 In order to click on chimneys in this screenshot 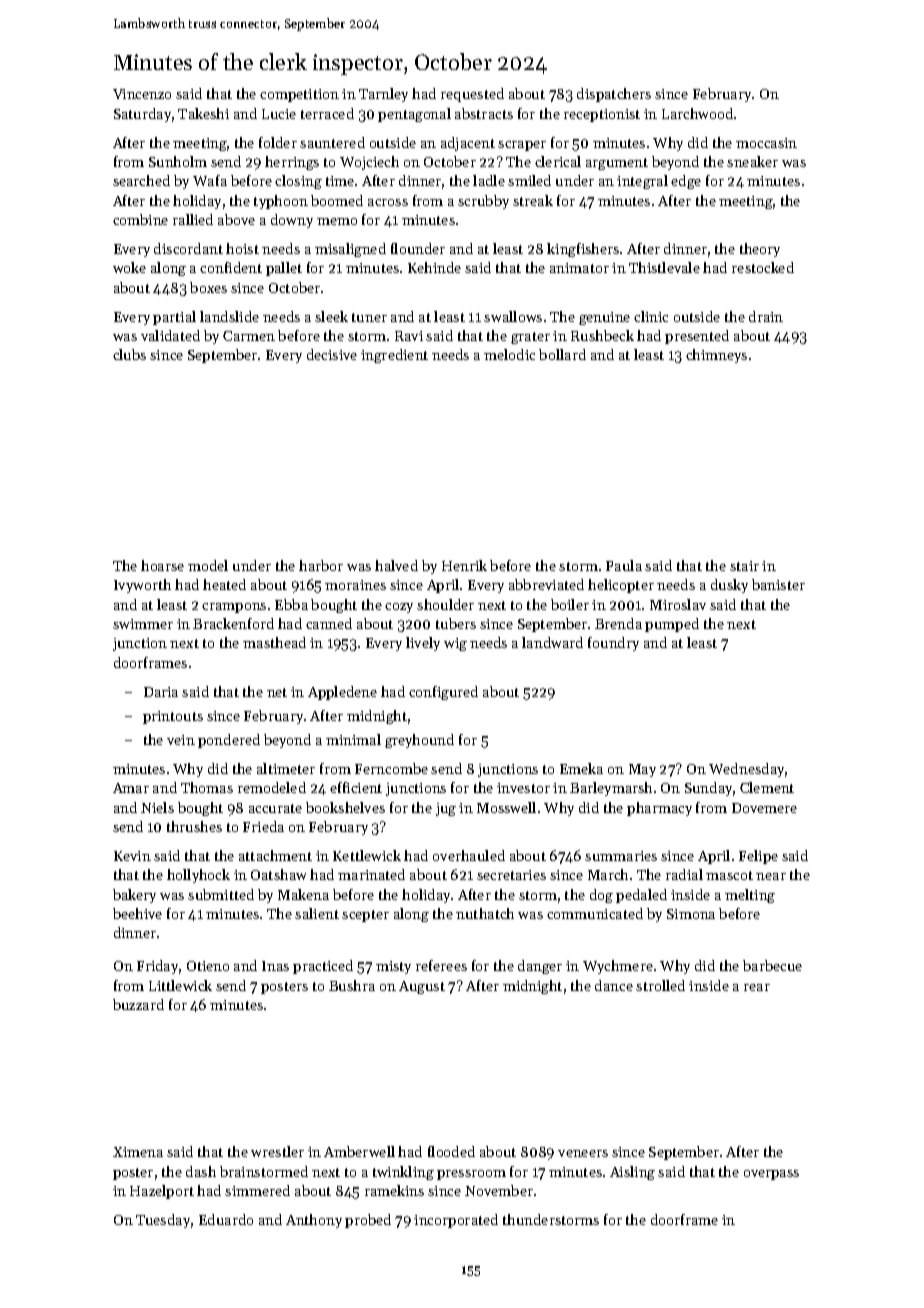, I will do `click(716, 356)`.
